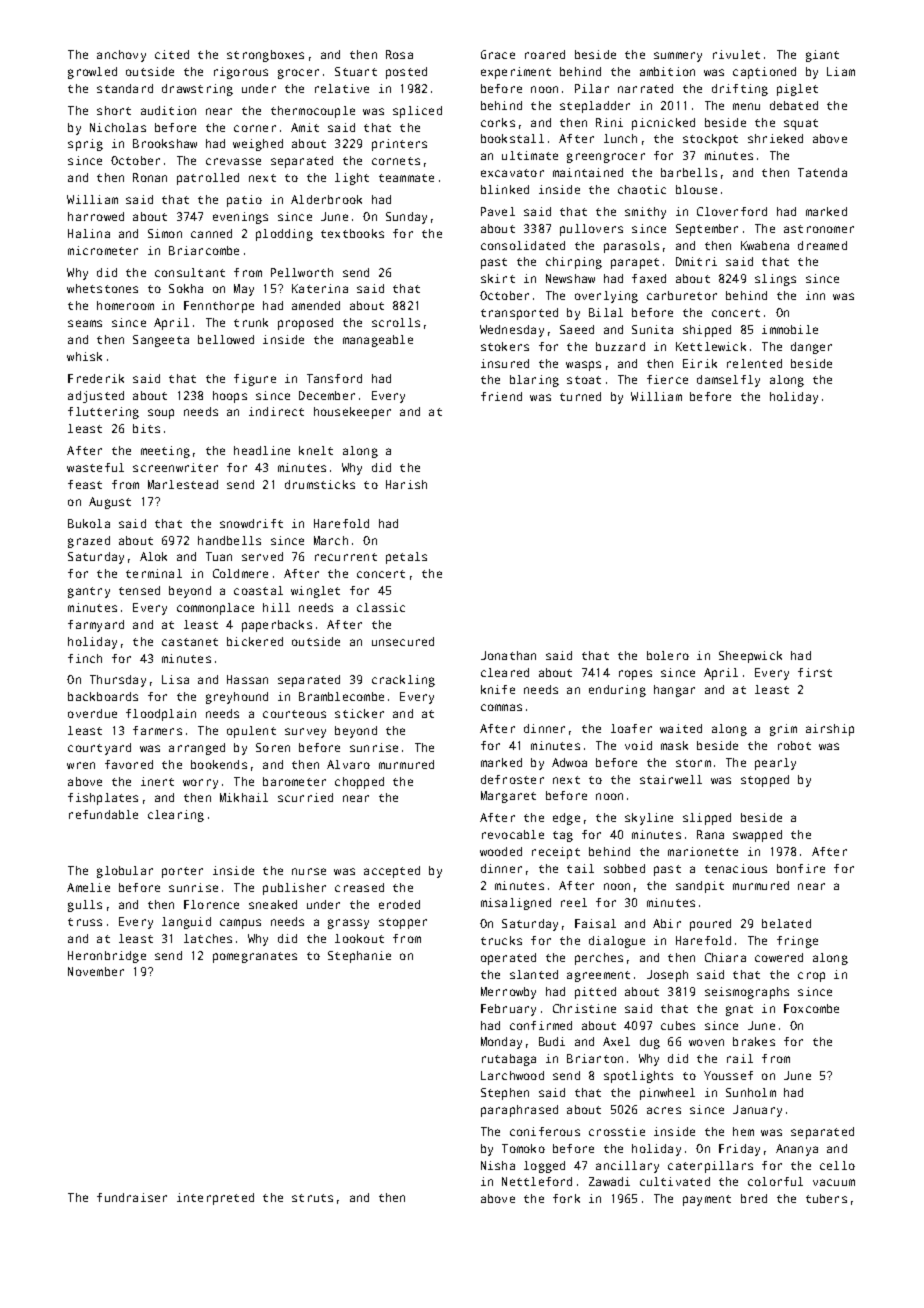 Image resolution: width=924 pixels, height=1308 pixels. I want to click on opulent, so click(251, 732).
